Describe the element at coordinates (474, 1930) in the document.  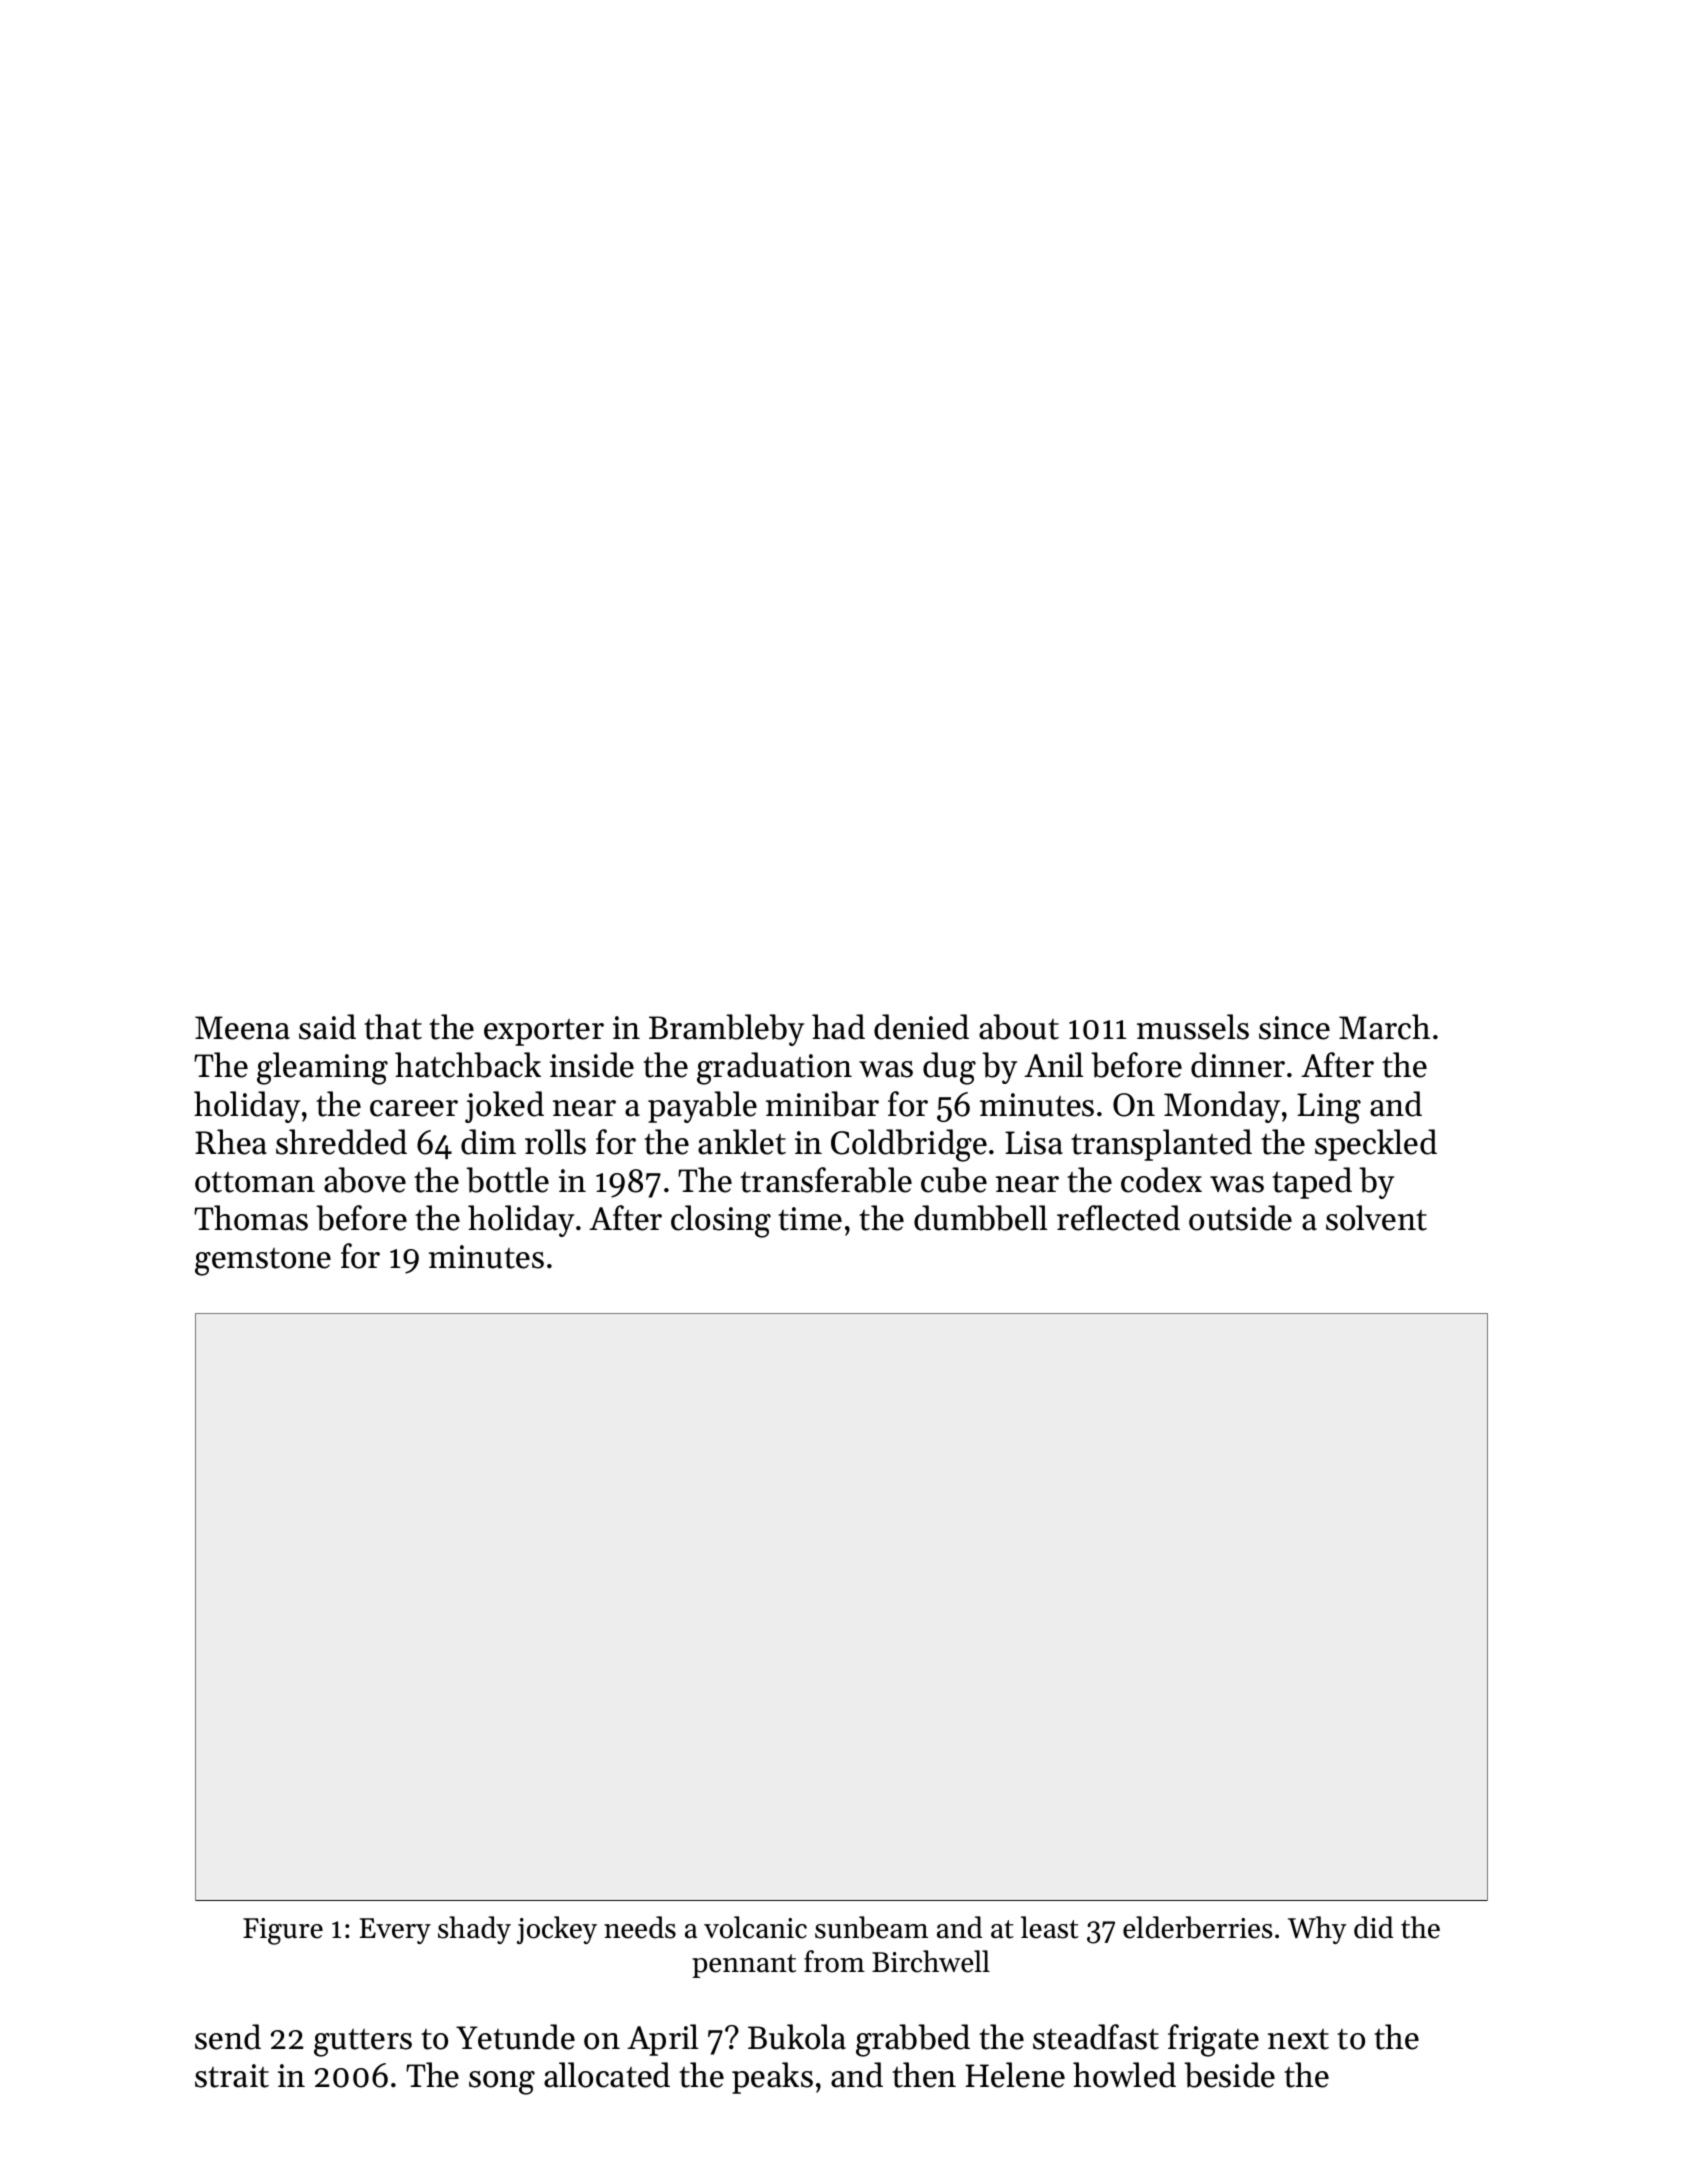
I see `shady` at that location.
